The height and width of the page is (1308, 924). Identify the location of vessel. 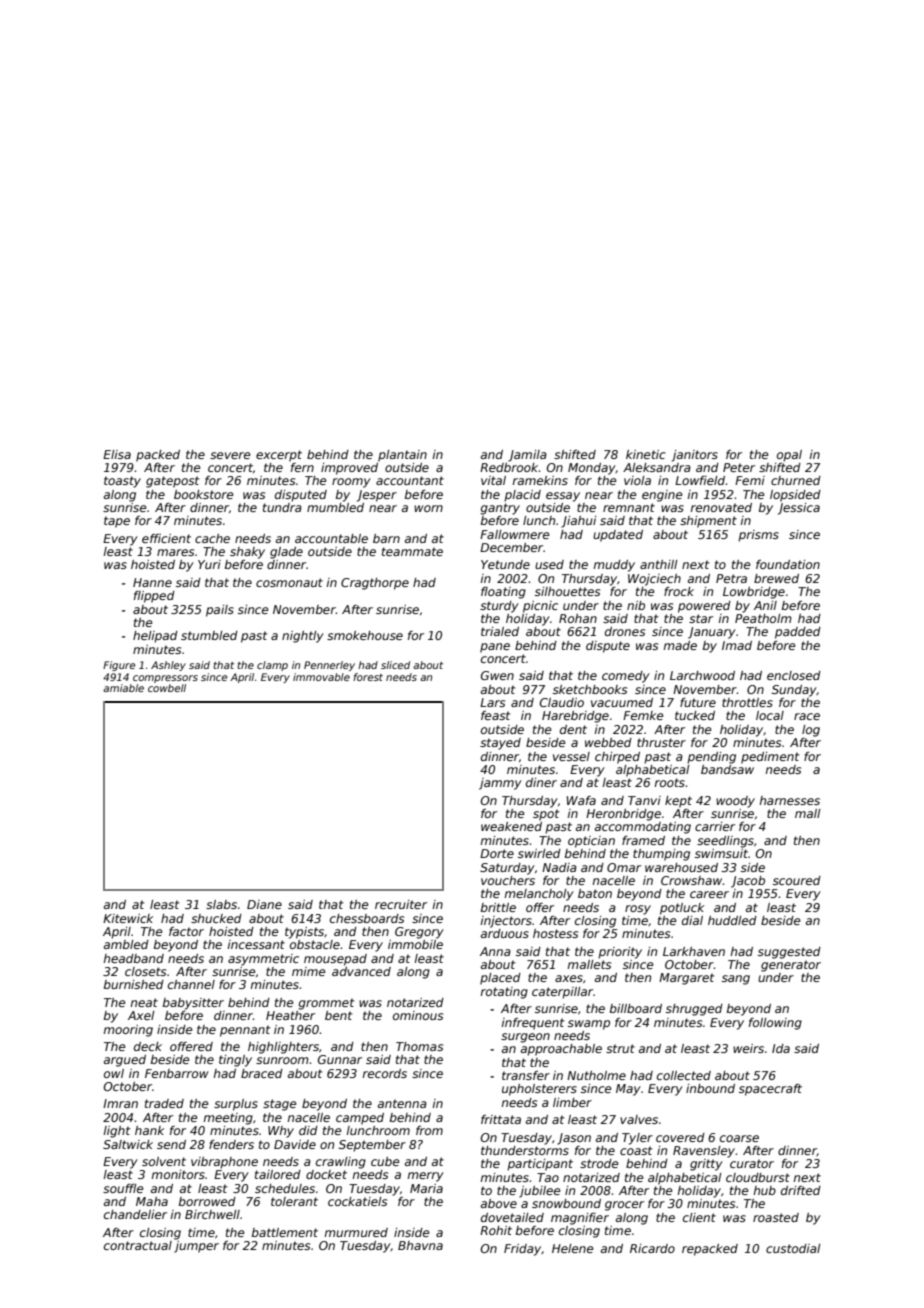
(571, 756).
